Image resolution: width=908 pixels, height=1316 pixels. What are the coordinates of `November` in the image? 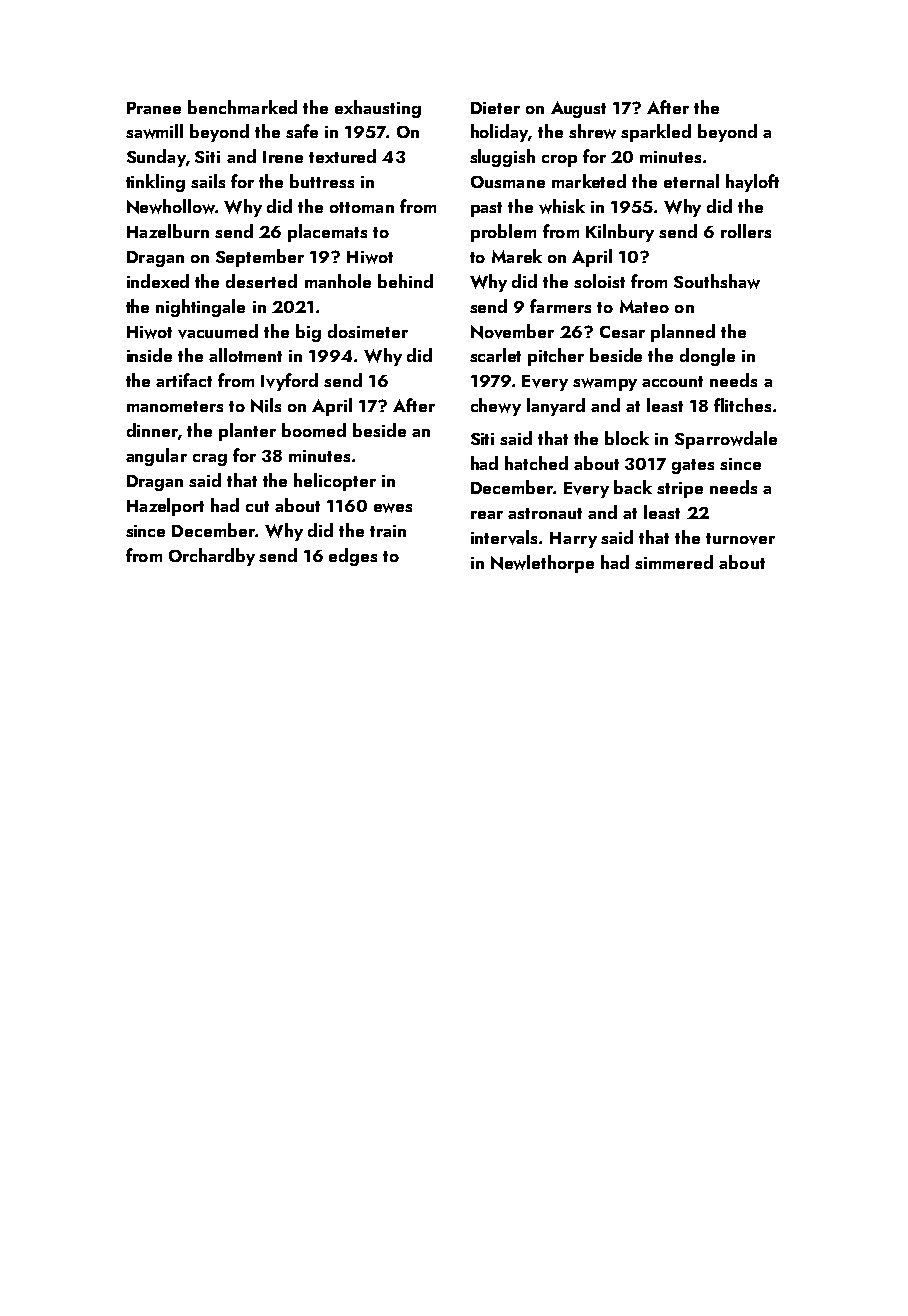 It's located at (512, 331).
